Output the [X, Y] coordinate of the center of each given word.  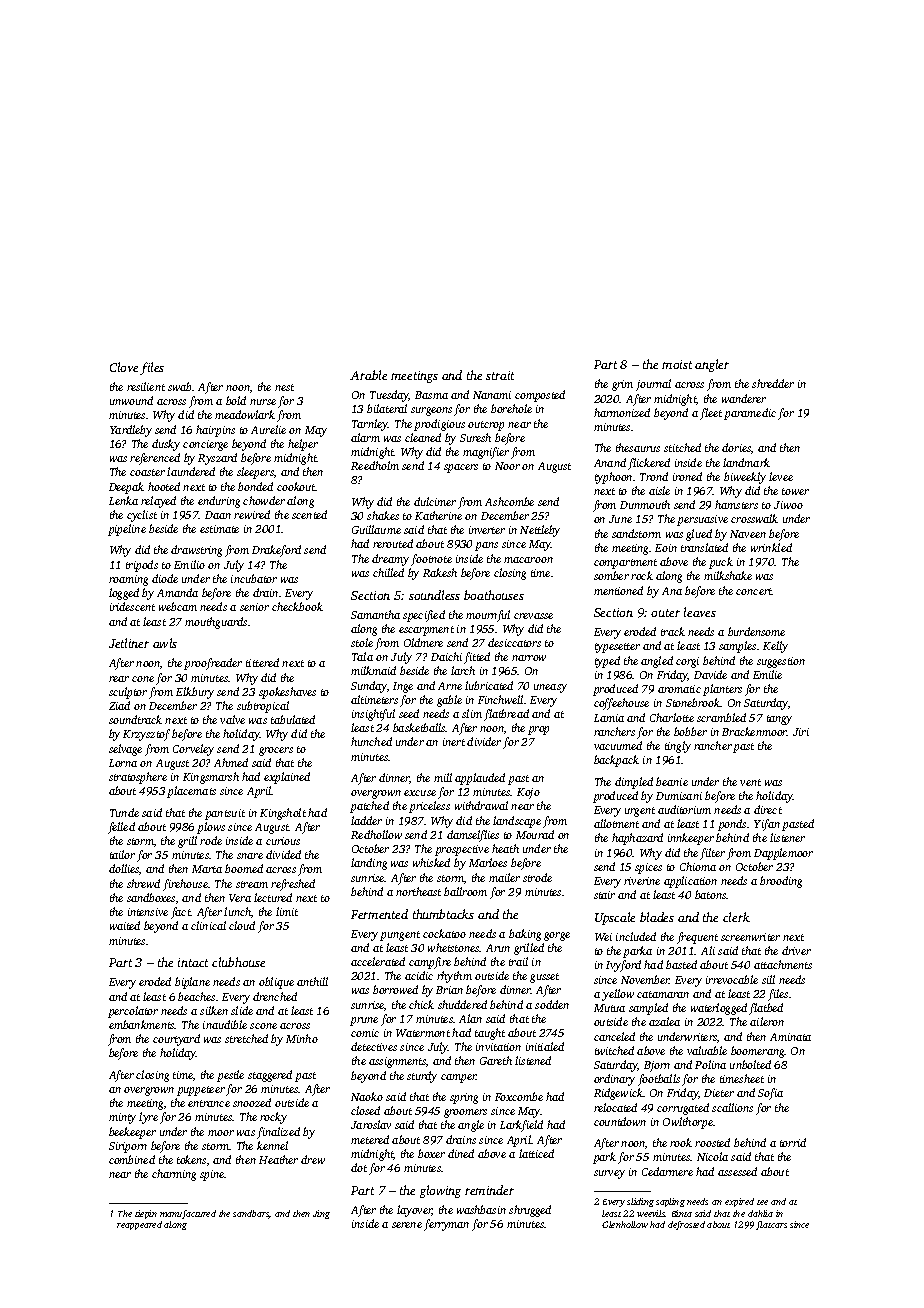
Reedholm [375, 465]
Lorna [123, 763]
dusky [166, 445]
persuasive [702, 520]
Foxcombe [519, 1096]
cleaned [423, 437]
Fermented [379, 914]
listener [787, 837]
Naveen [748, 534]
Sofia [770, 1094]
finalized [278, 1133]
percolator [133, 1012]
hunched [371, 741]
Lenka [123, 500]
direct [768, 809]
